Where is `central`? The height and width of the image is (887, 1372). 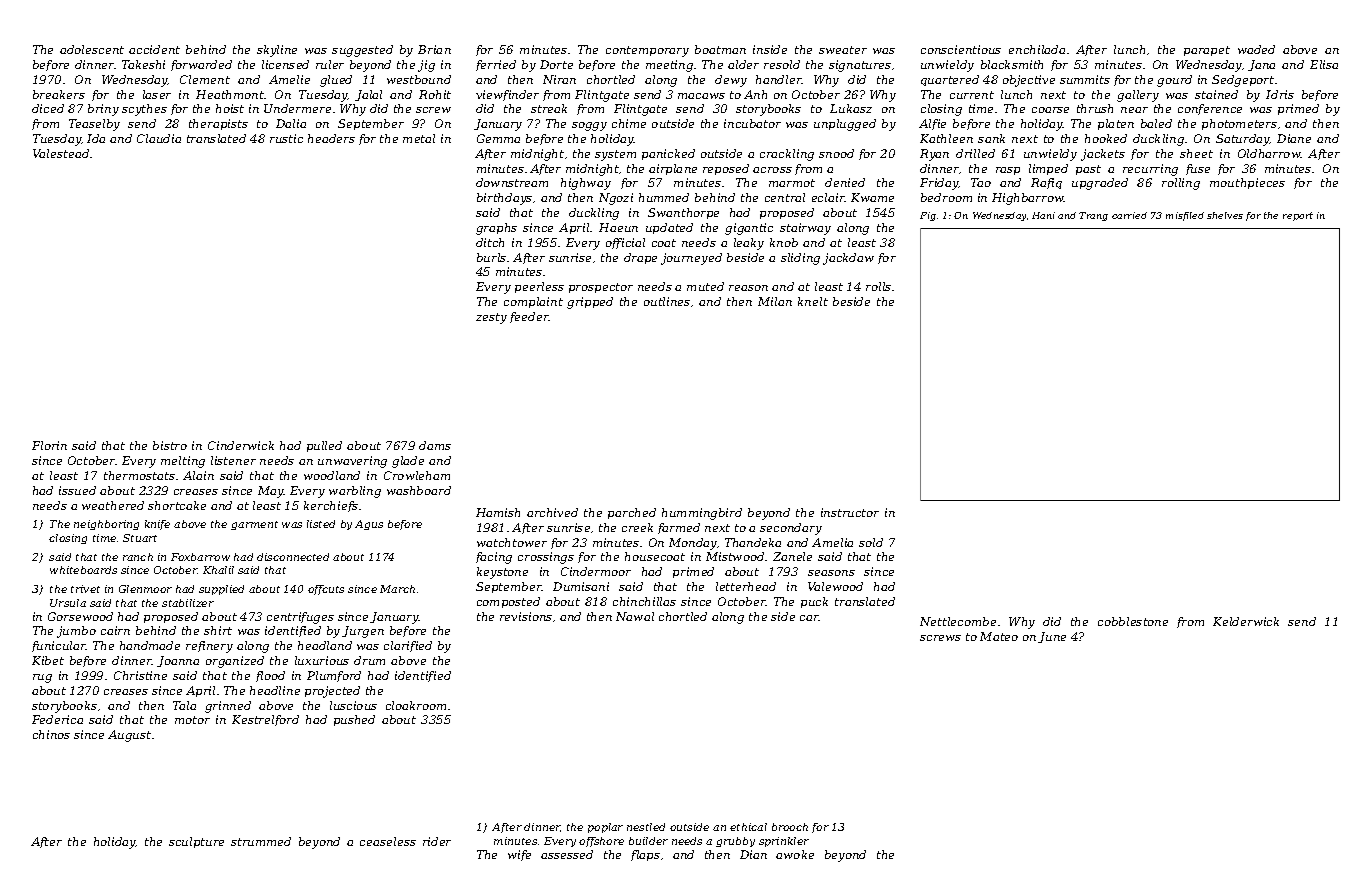 central is located at coordinates (785, 197).
